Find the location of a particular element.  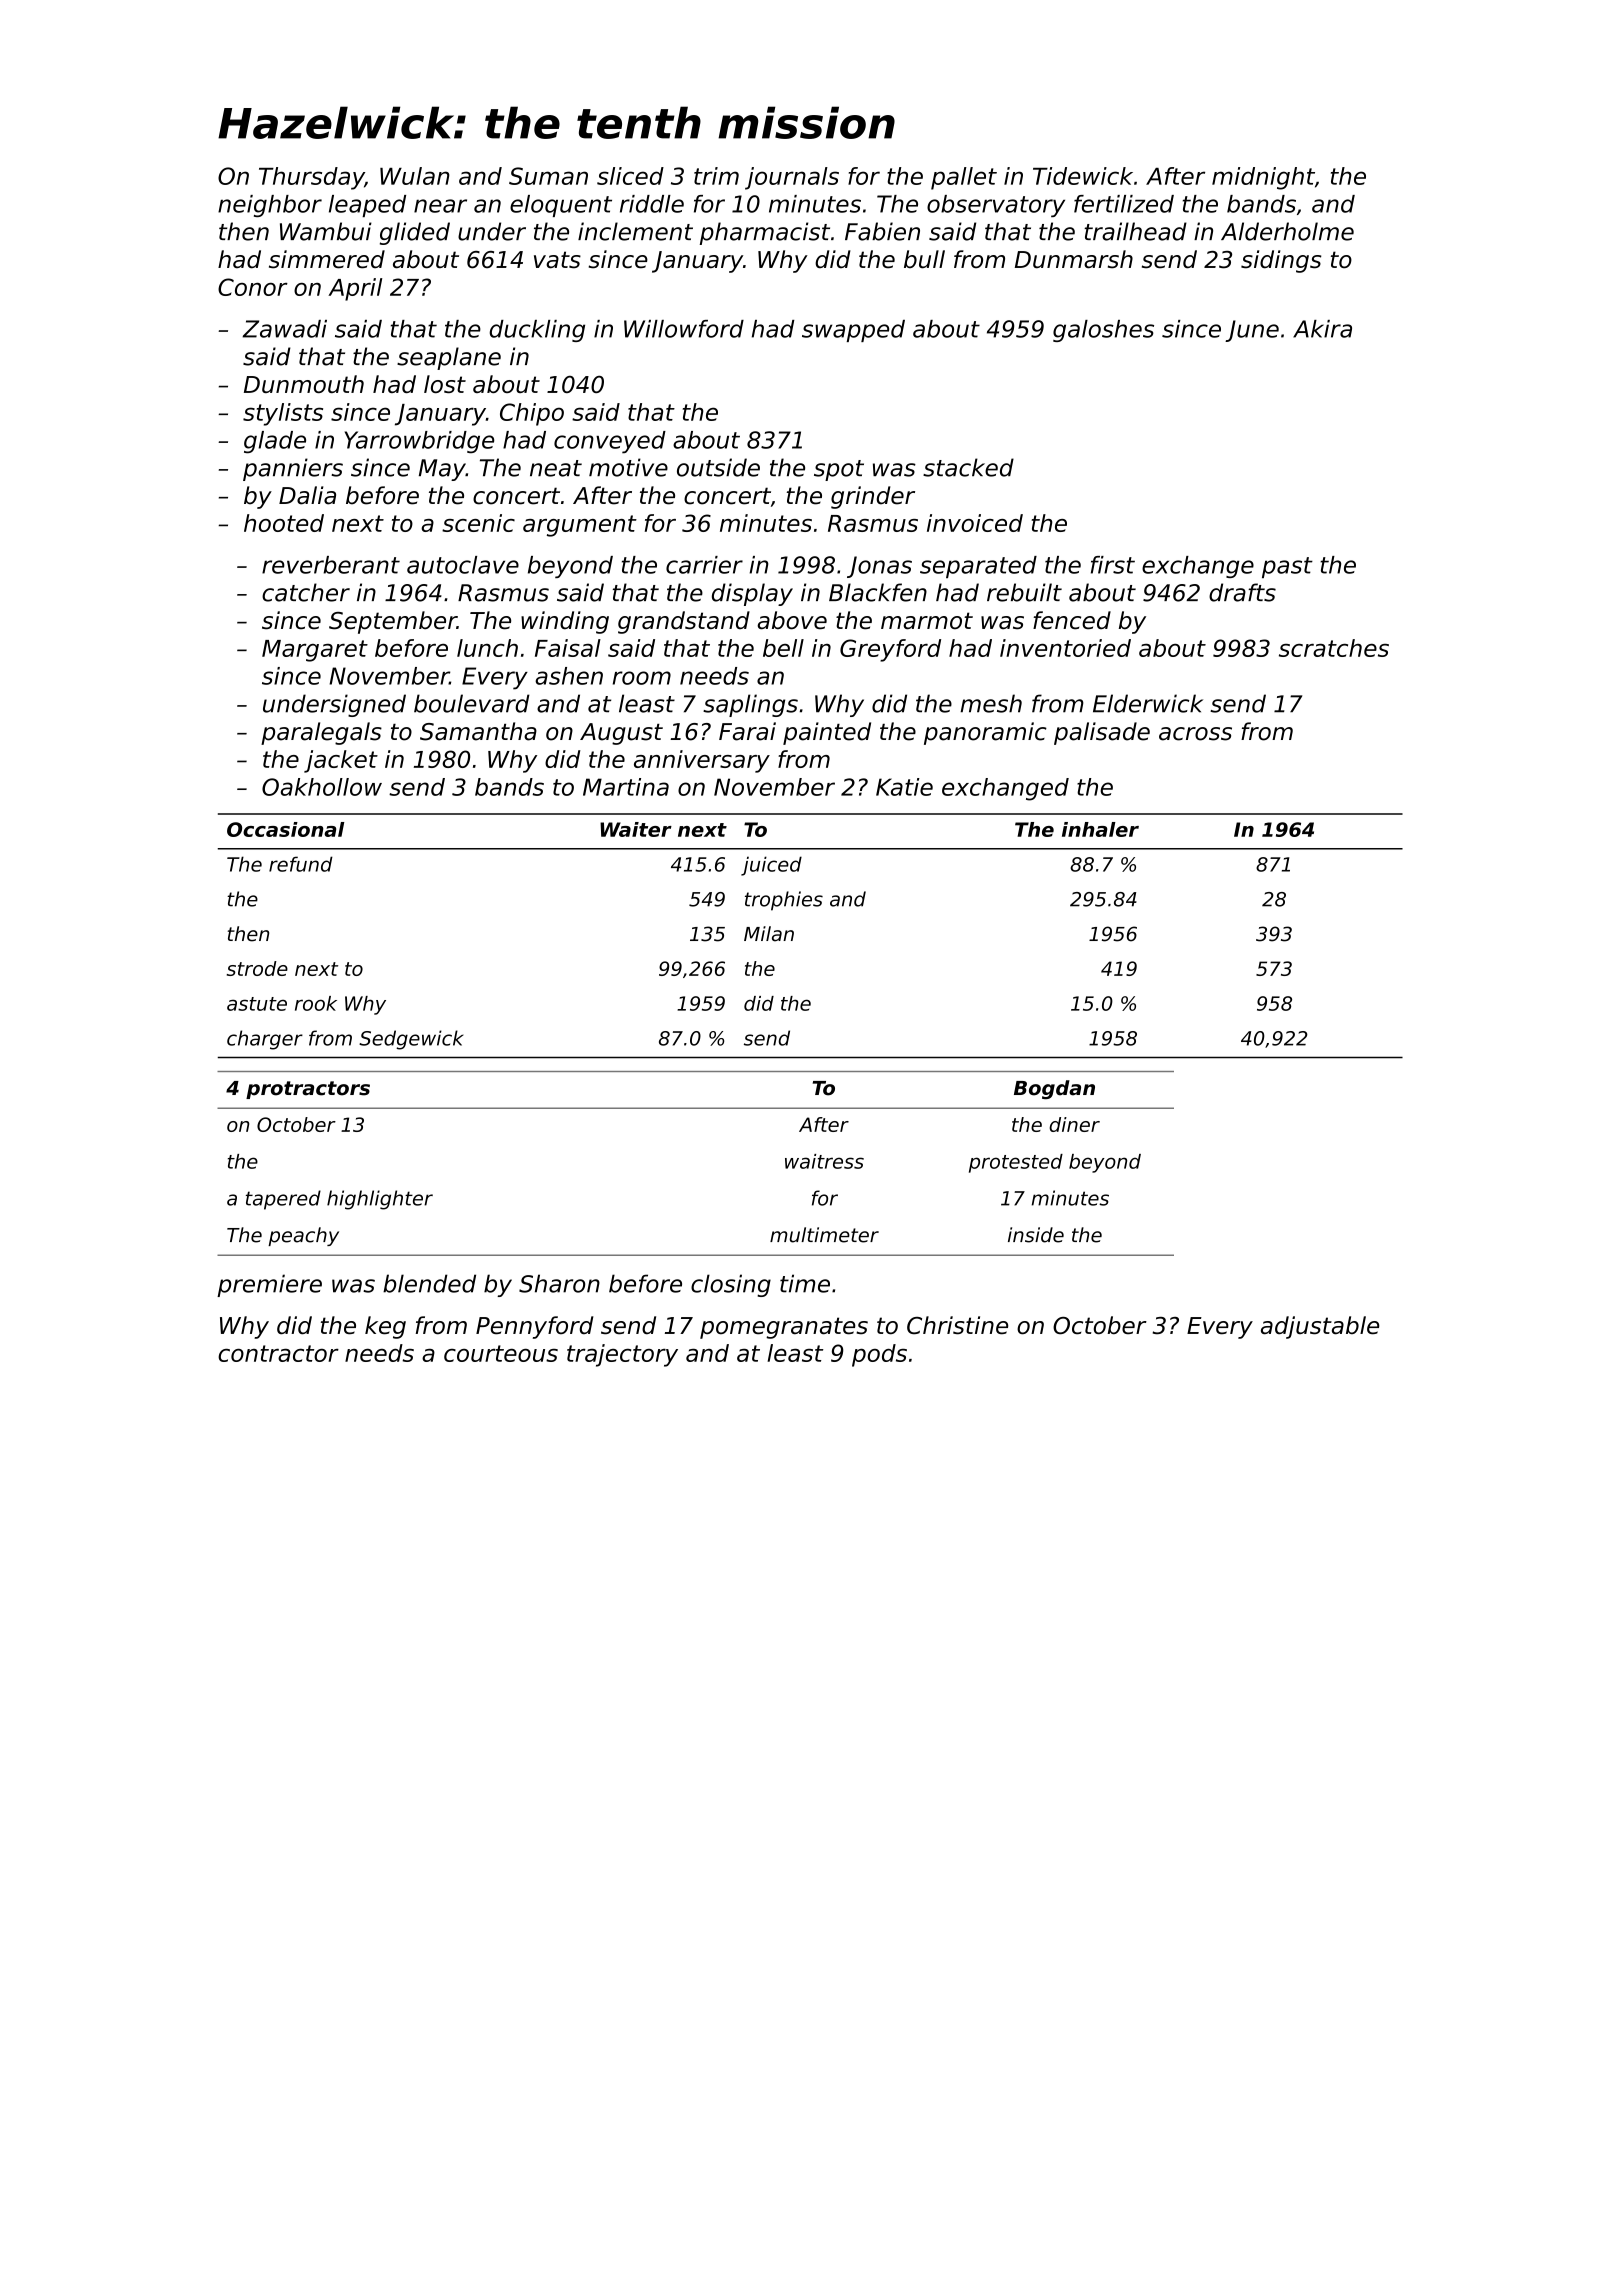

Pennyford is located at coordinates (534, 1327).
